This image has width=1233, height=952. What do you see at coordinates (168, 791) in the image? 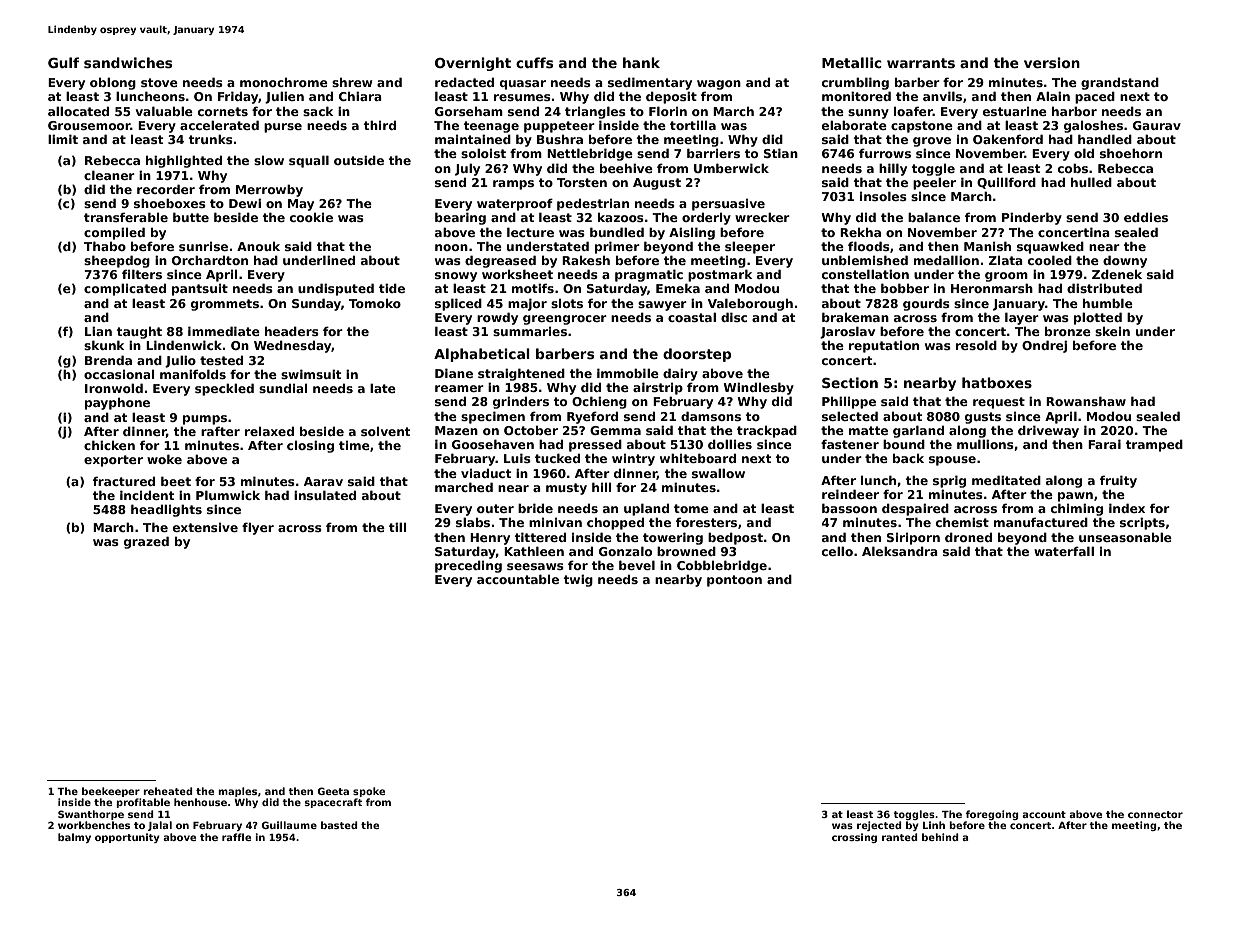
I see `reheated` at bounding box center [168, 791].
